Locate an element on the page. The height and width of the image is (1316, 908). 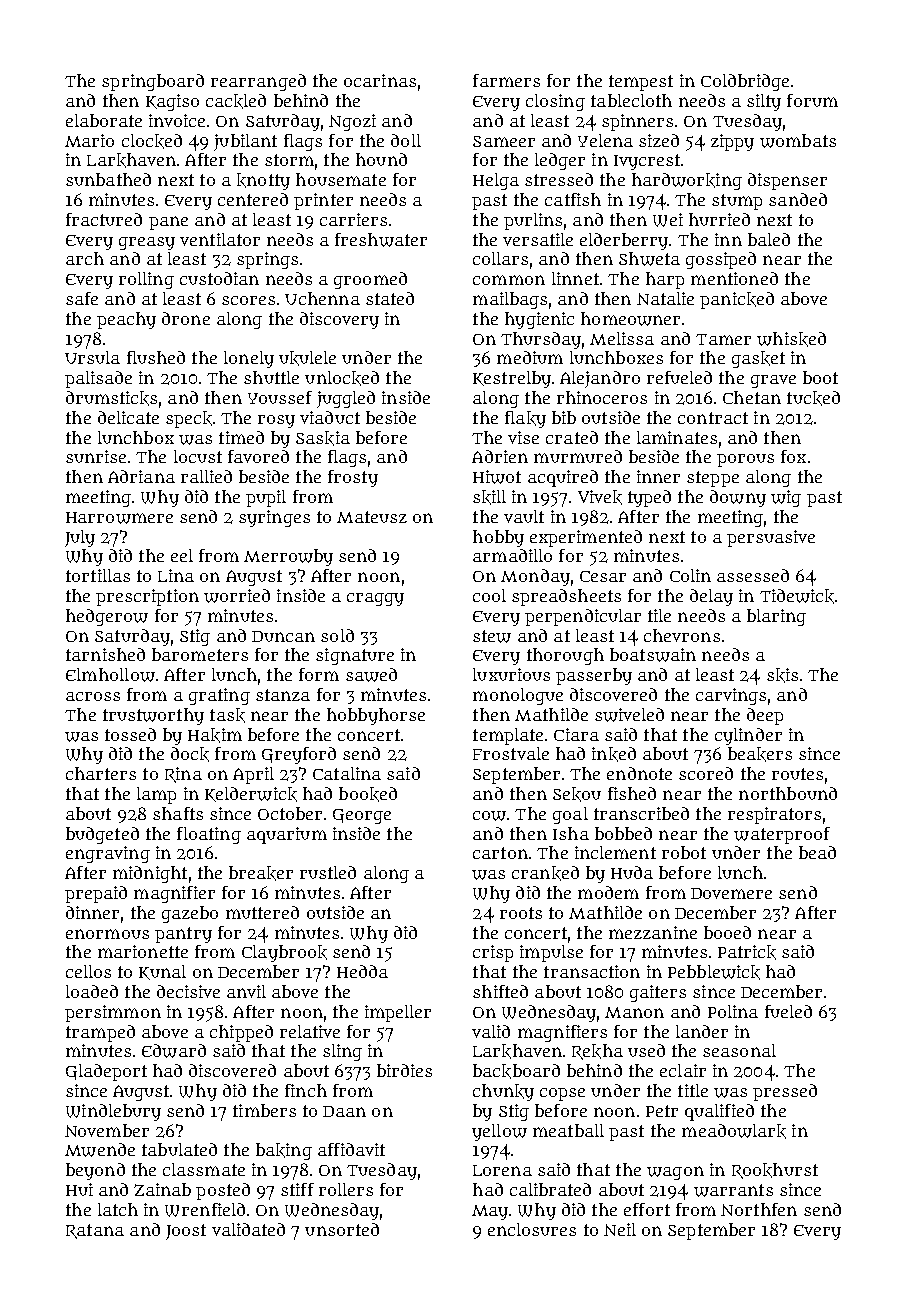
cylinder is located at coordinates (748, 736).
